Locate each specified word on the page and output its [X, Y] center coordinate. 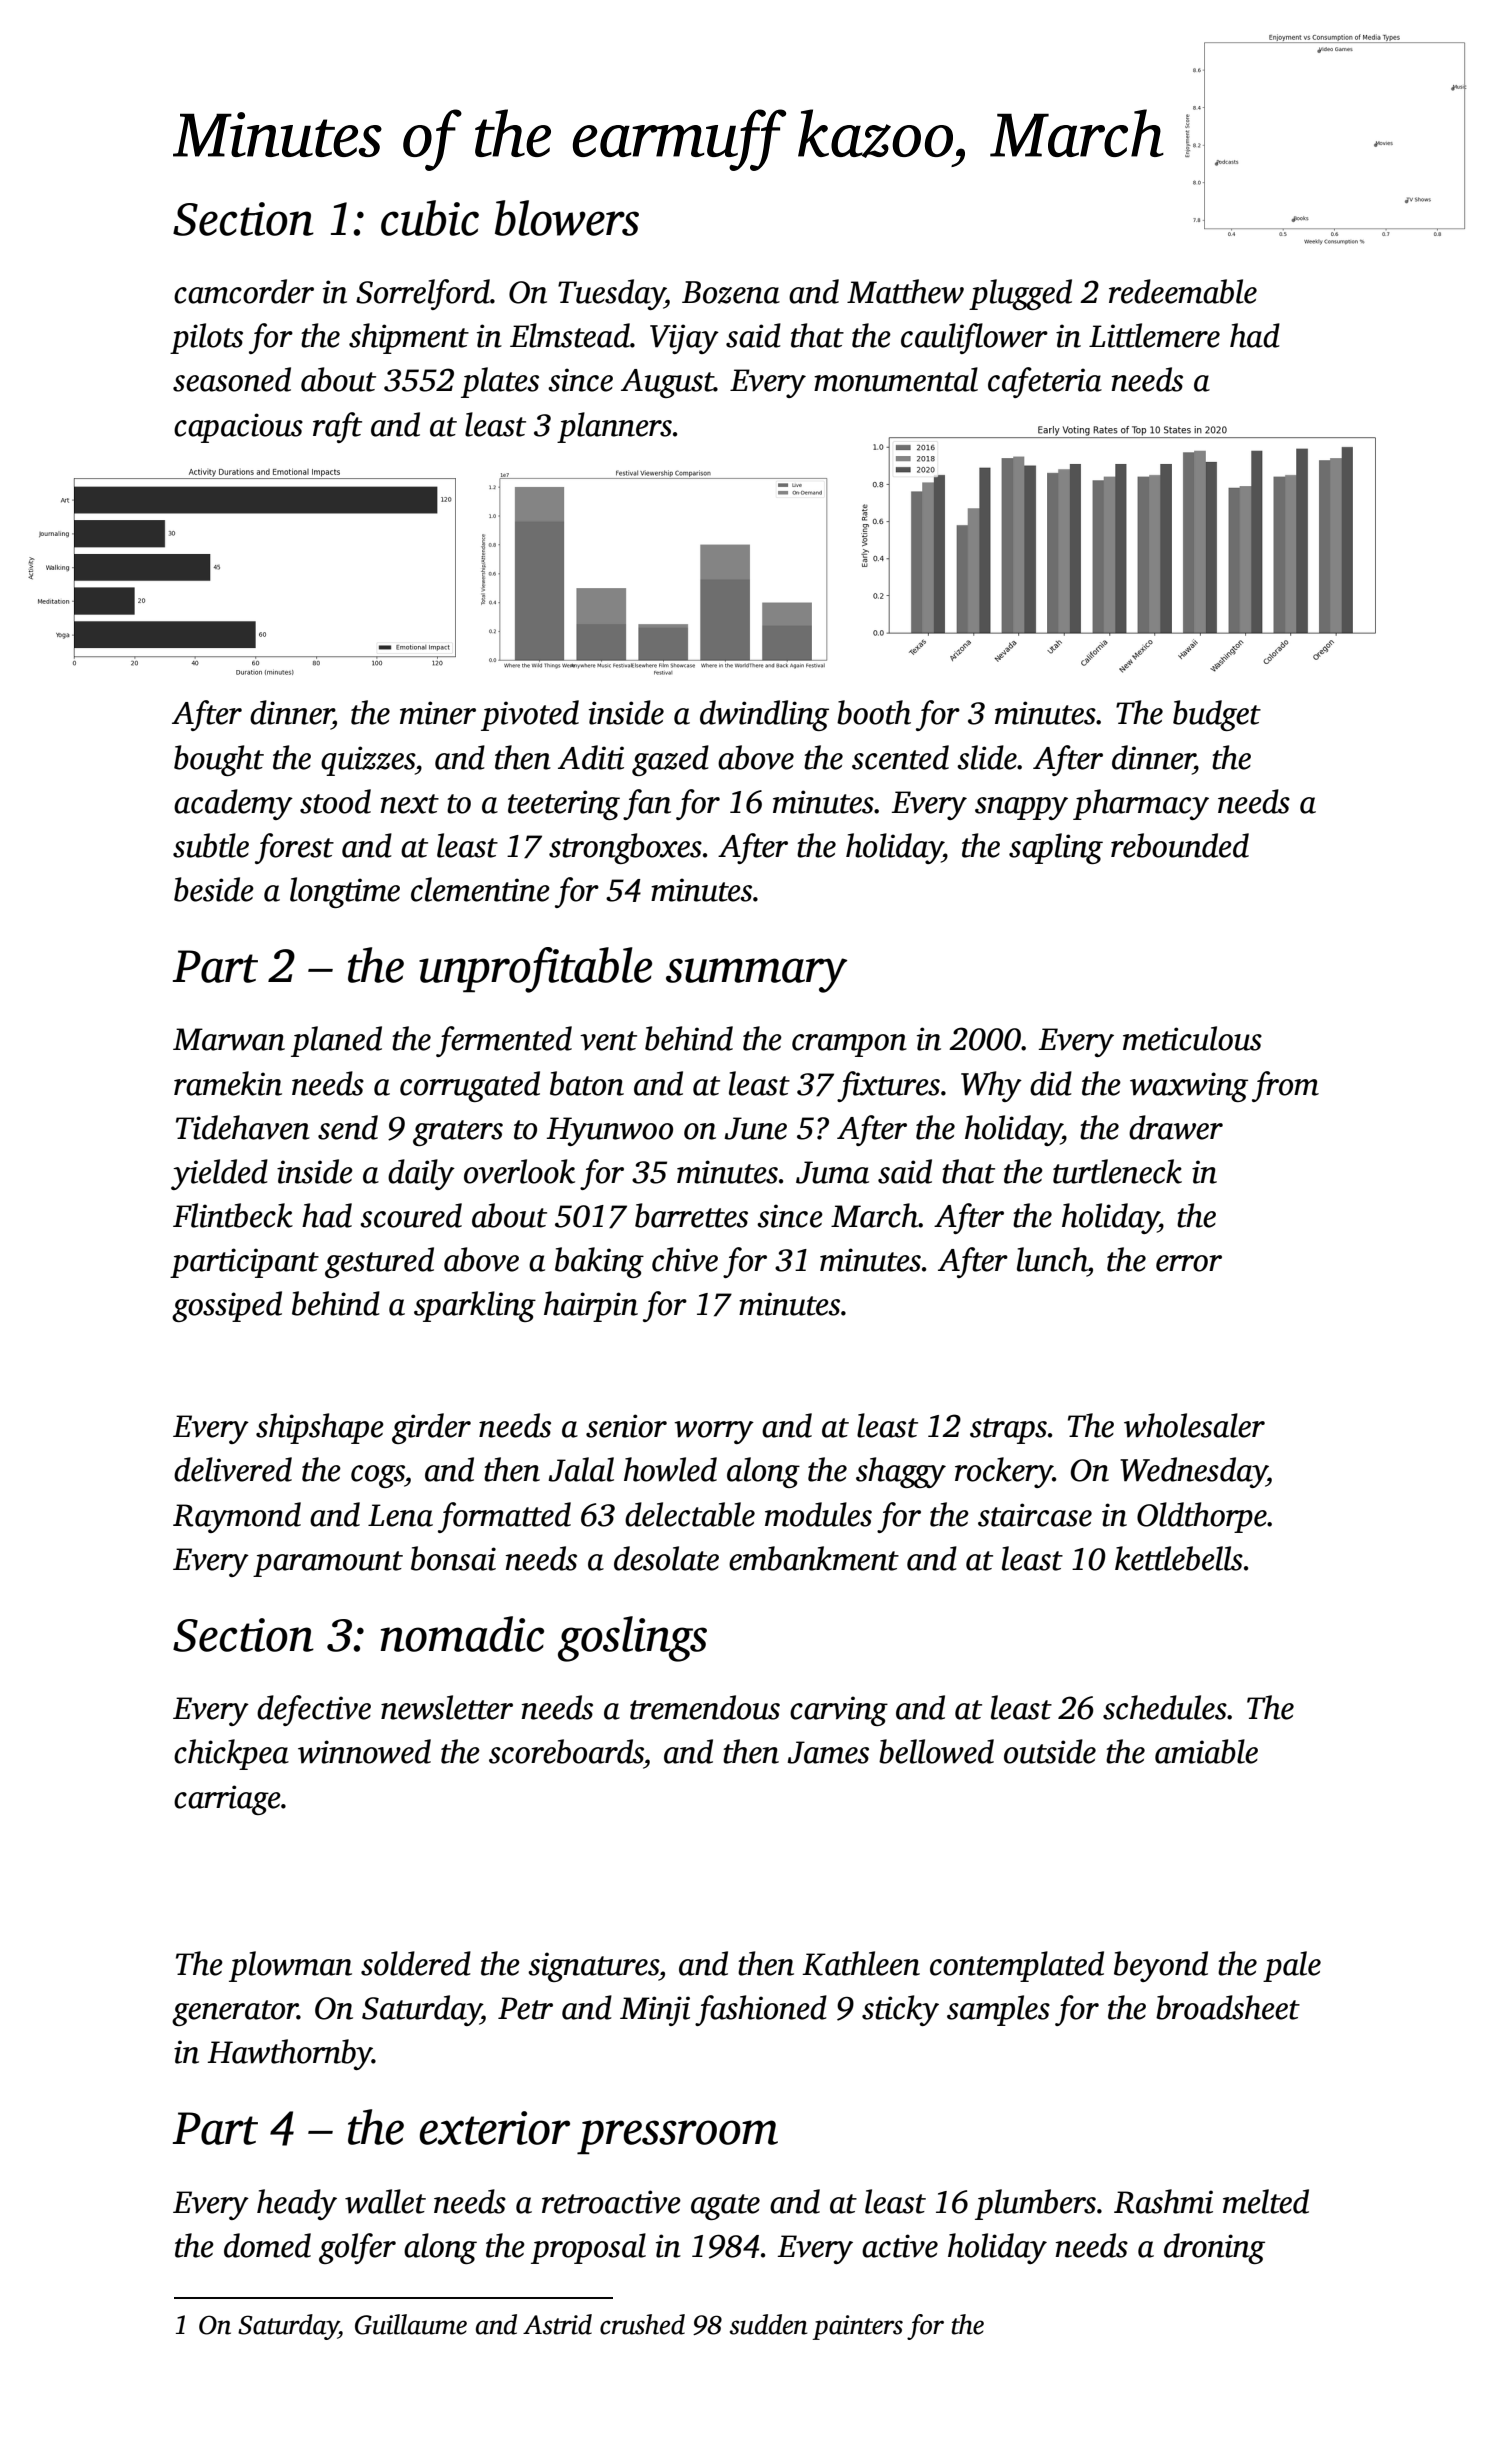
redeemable [1183, 291]
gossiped [227, 1306]
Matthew [905, 291]
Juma [832, 1172]
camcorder [244, 291]
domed [267, 2245]
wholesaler [1194, 1425]
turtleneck [1117, 1171]
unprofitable [535, 970]
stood [335, 801]
